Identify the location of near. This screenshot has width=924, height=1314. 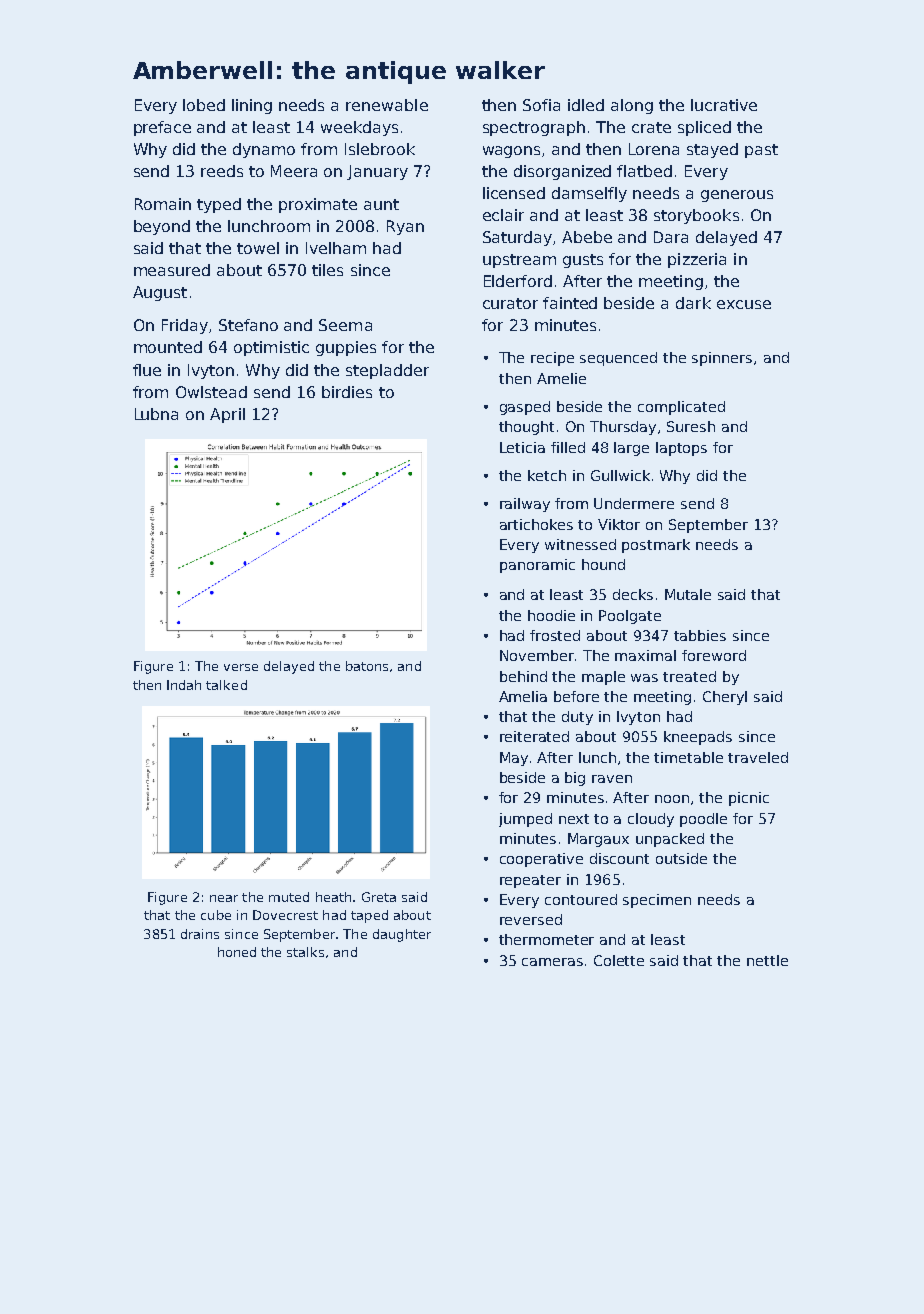
(224, 898).
